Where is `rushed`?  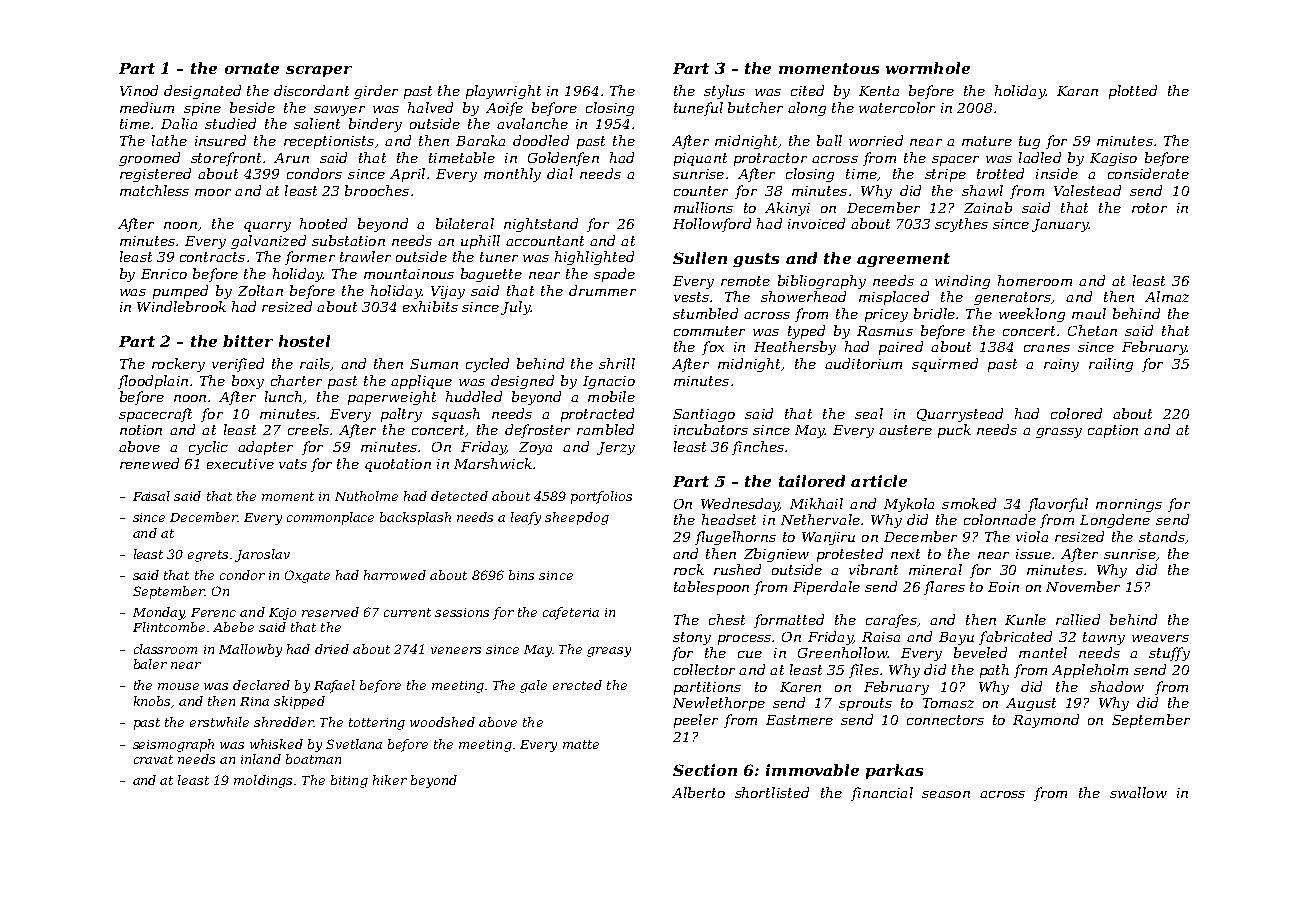
rushed is located at coordinates (737, 569).
